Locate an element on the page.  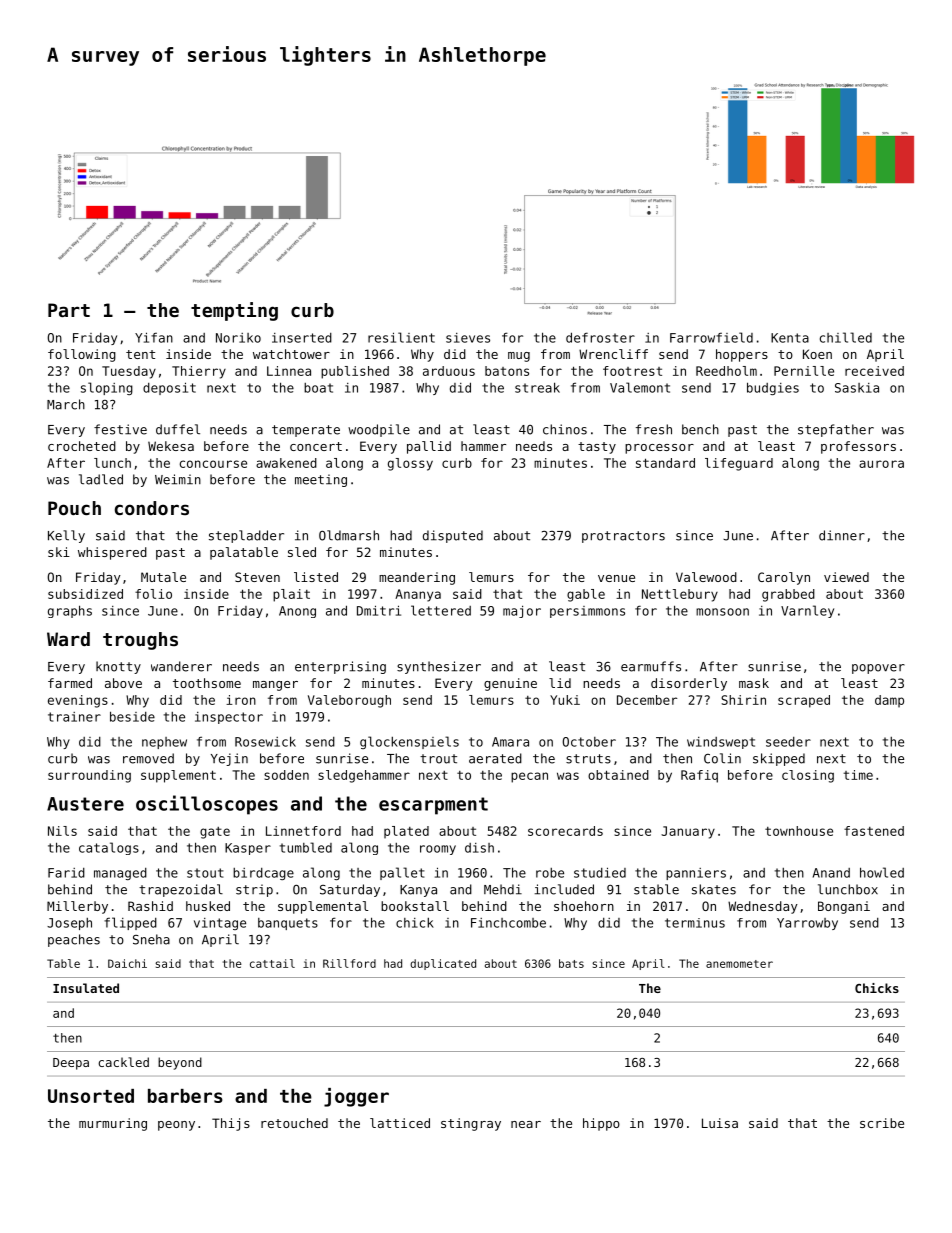
iron is located at coordinates (241, 700).
